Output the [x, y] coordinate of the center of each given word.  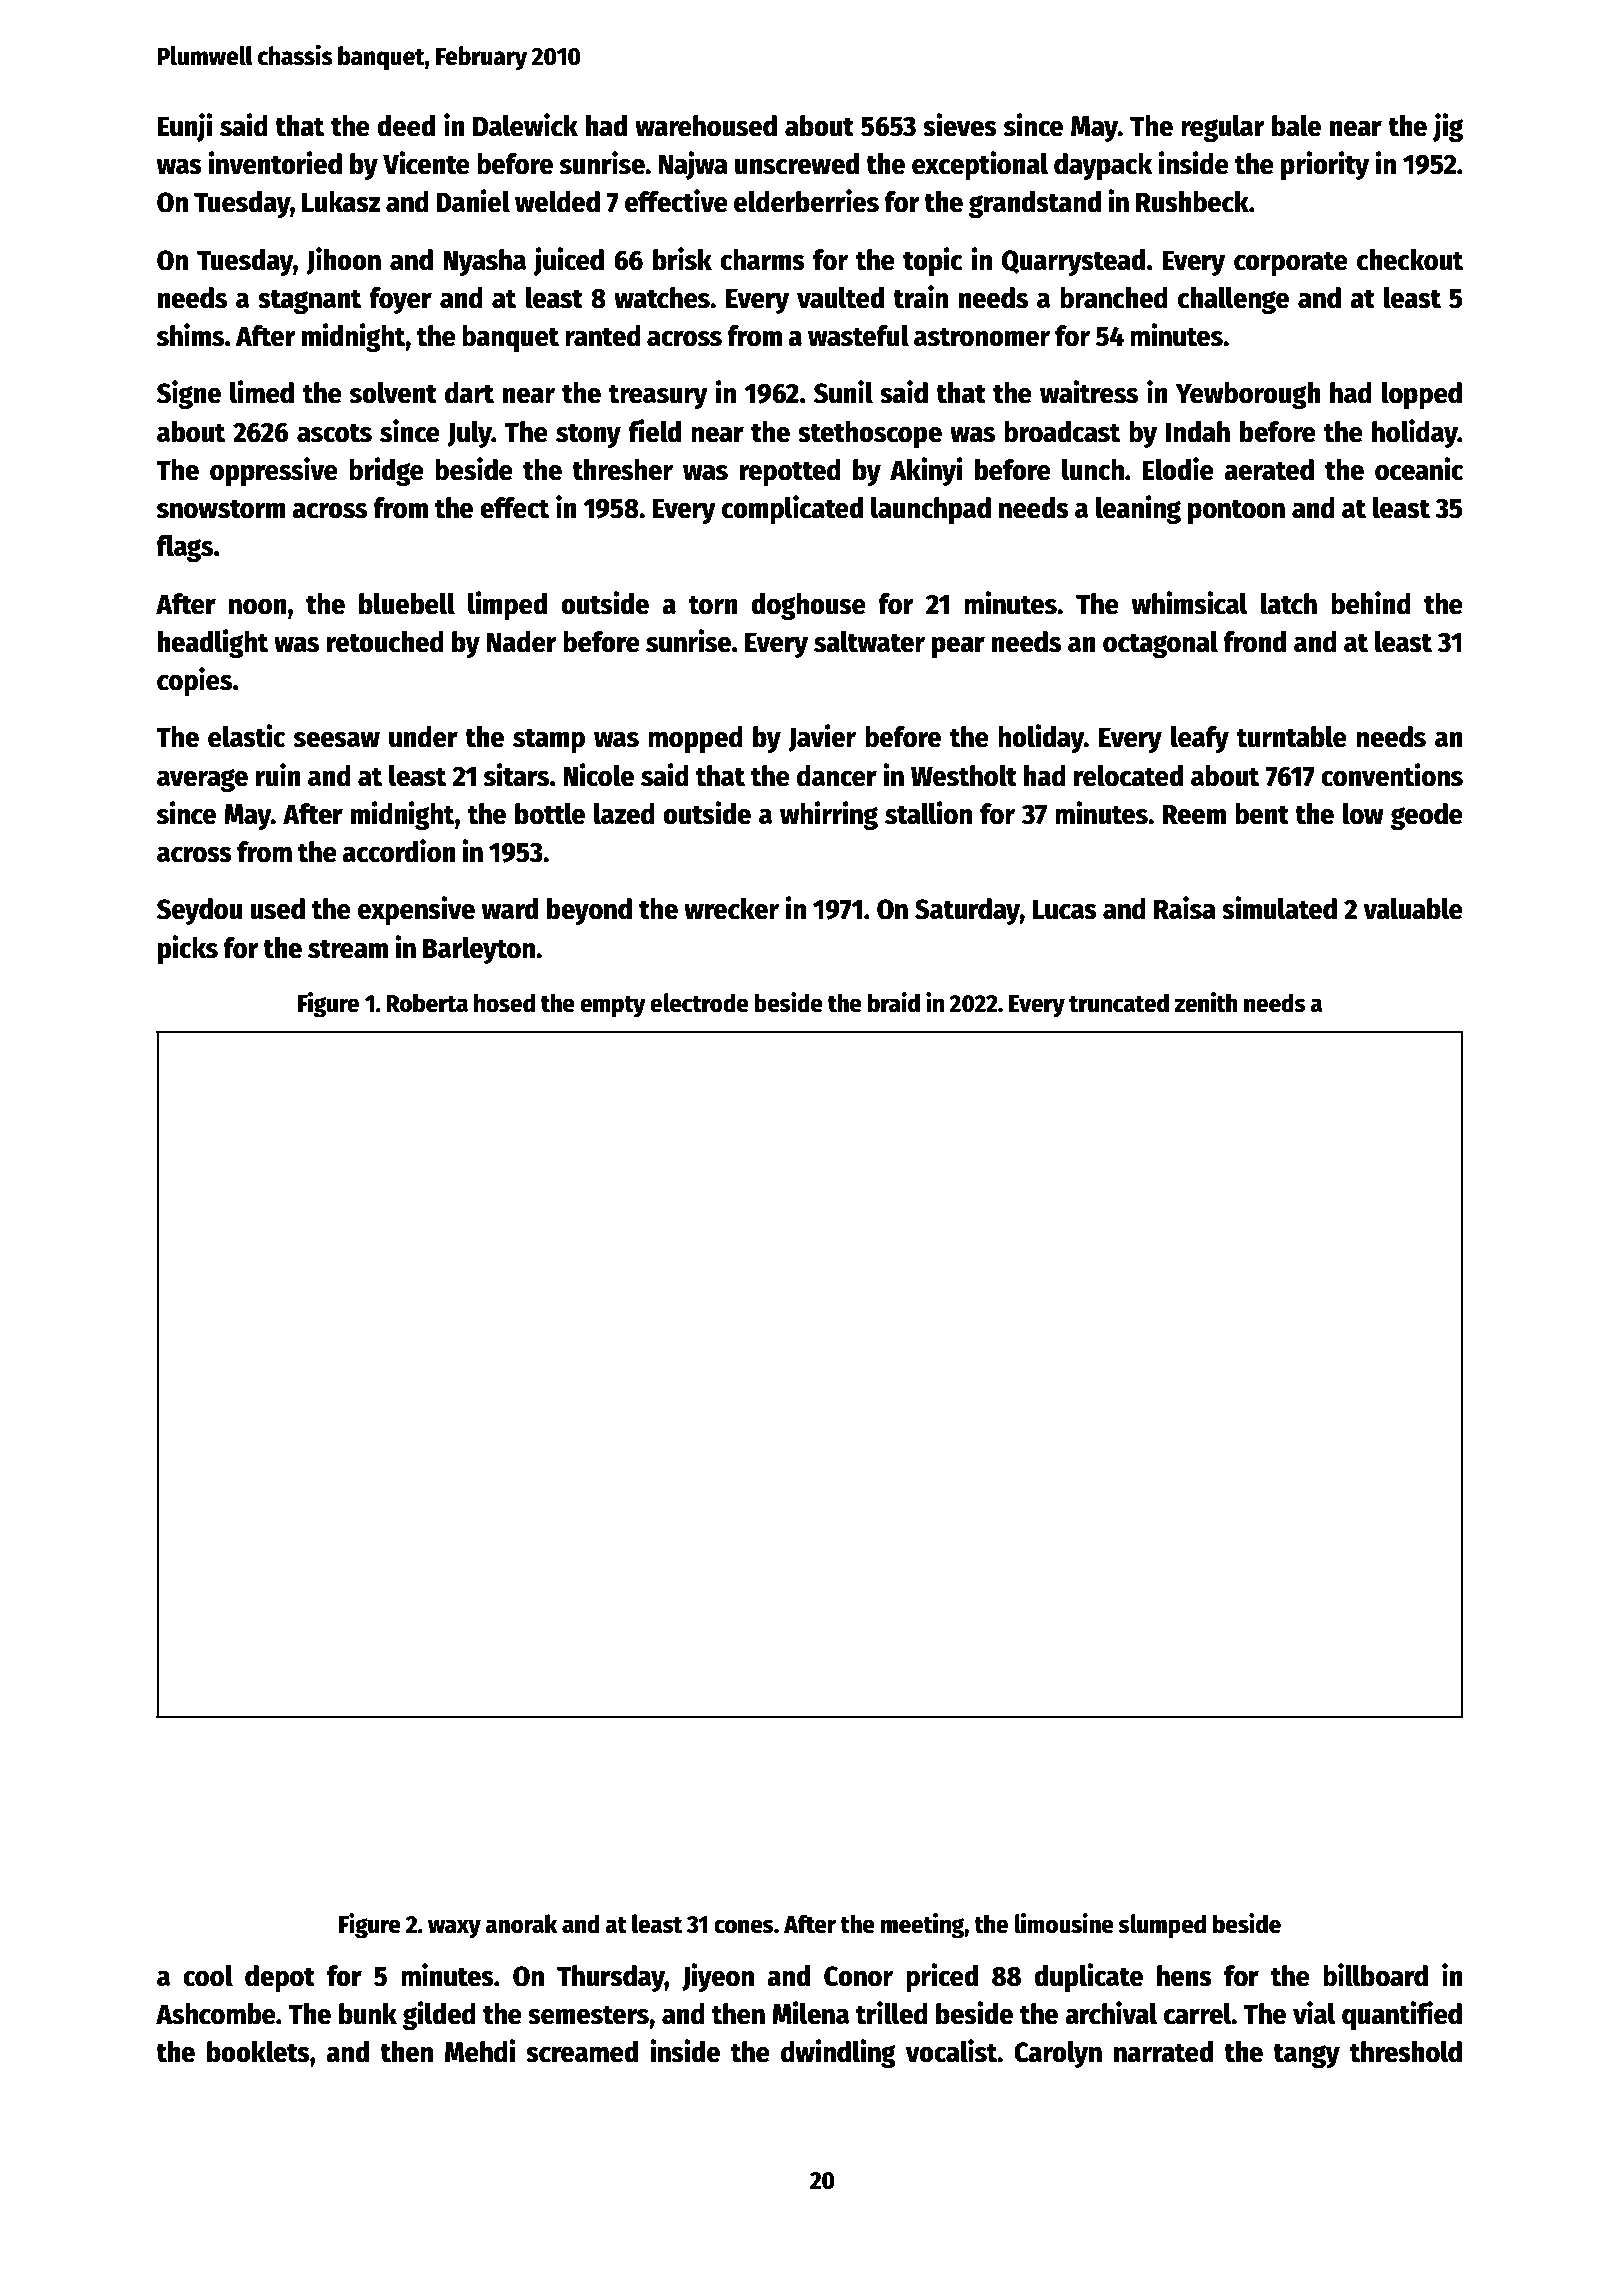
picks [188, 949]
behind [1371, 603]
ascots [334, 433]
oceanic [1419, 469]
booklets [258, 2052]
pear [958, 647]
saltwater [869, 642]
